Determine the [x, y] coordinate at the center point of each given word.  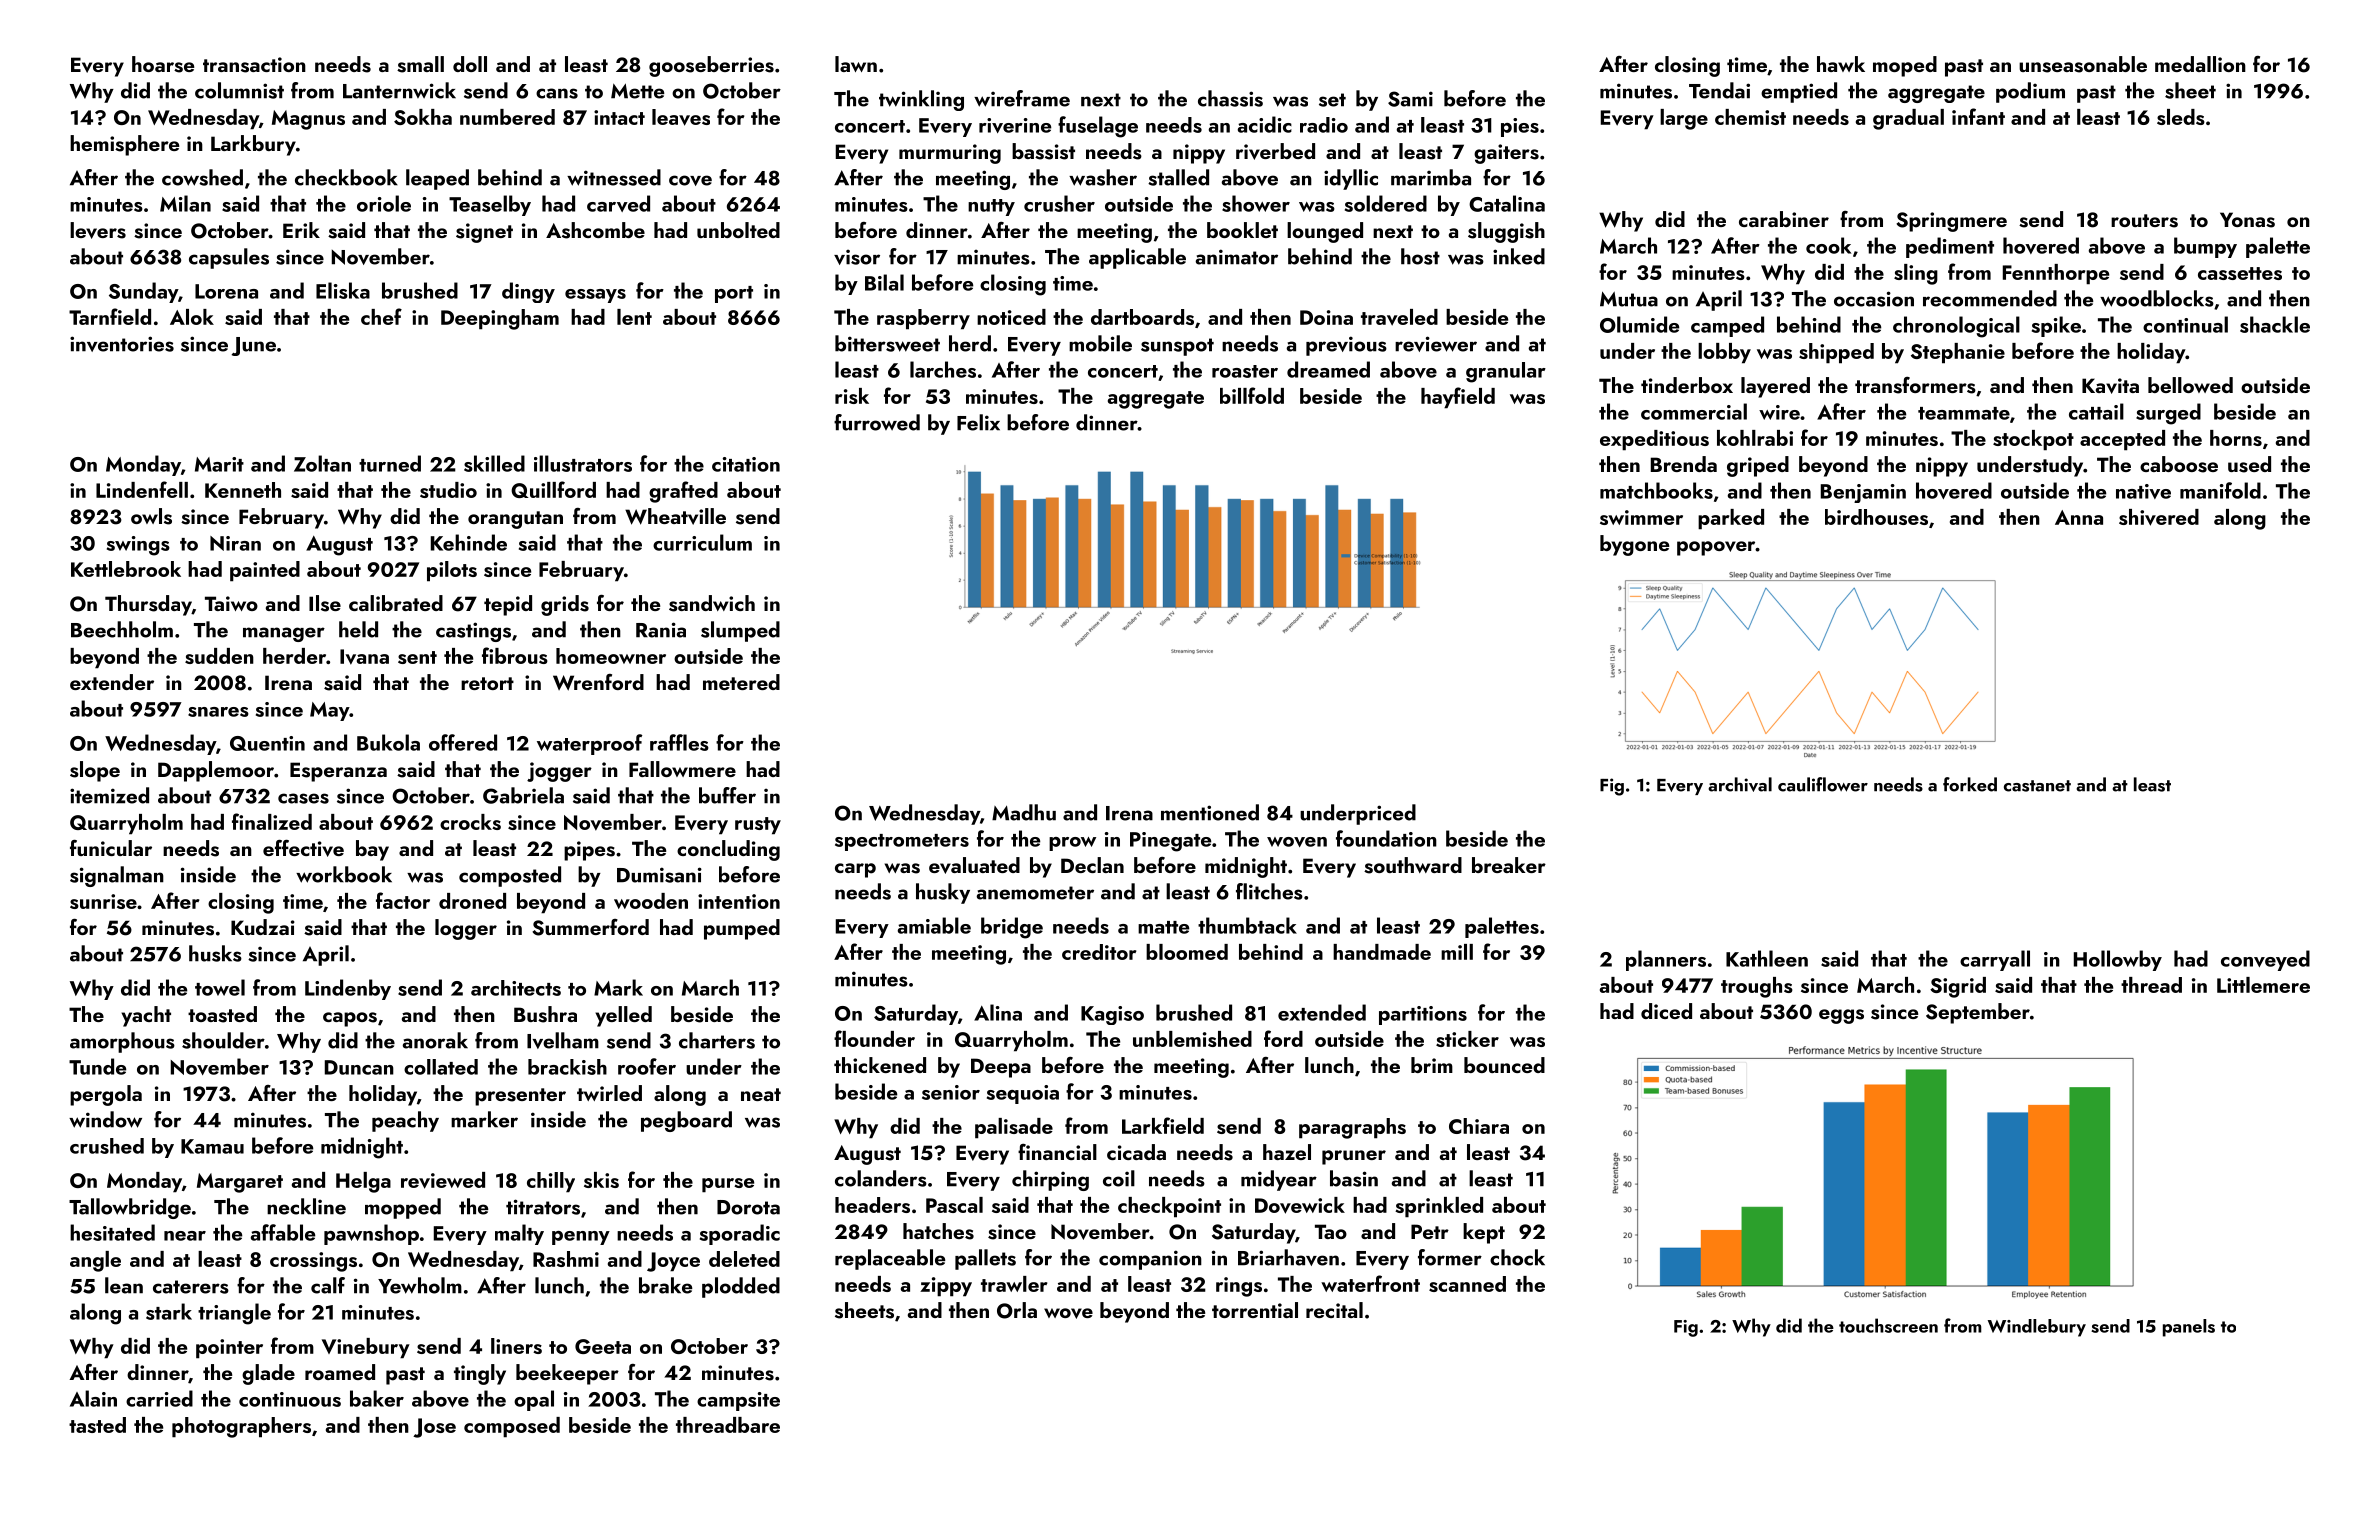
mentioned [1210, 812]
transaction [254, 65]
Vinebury [366, 1348]
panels [2189, 1328]
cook [1828, 245]
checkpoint [1169, 1207]
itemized [109, 795]
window [105, 1119]
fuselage [1098, 127]
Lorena [226, 291]
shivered [2159, 517]
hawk [1841, 64]
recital [1334, 1310]
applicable [1137, 258]
